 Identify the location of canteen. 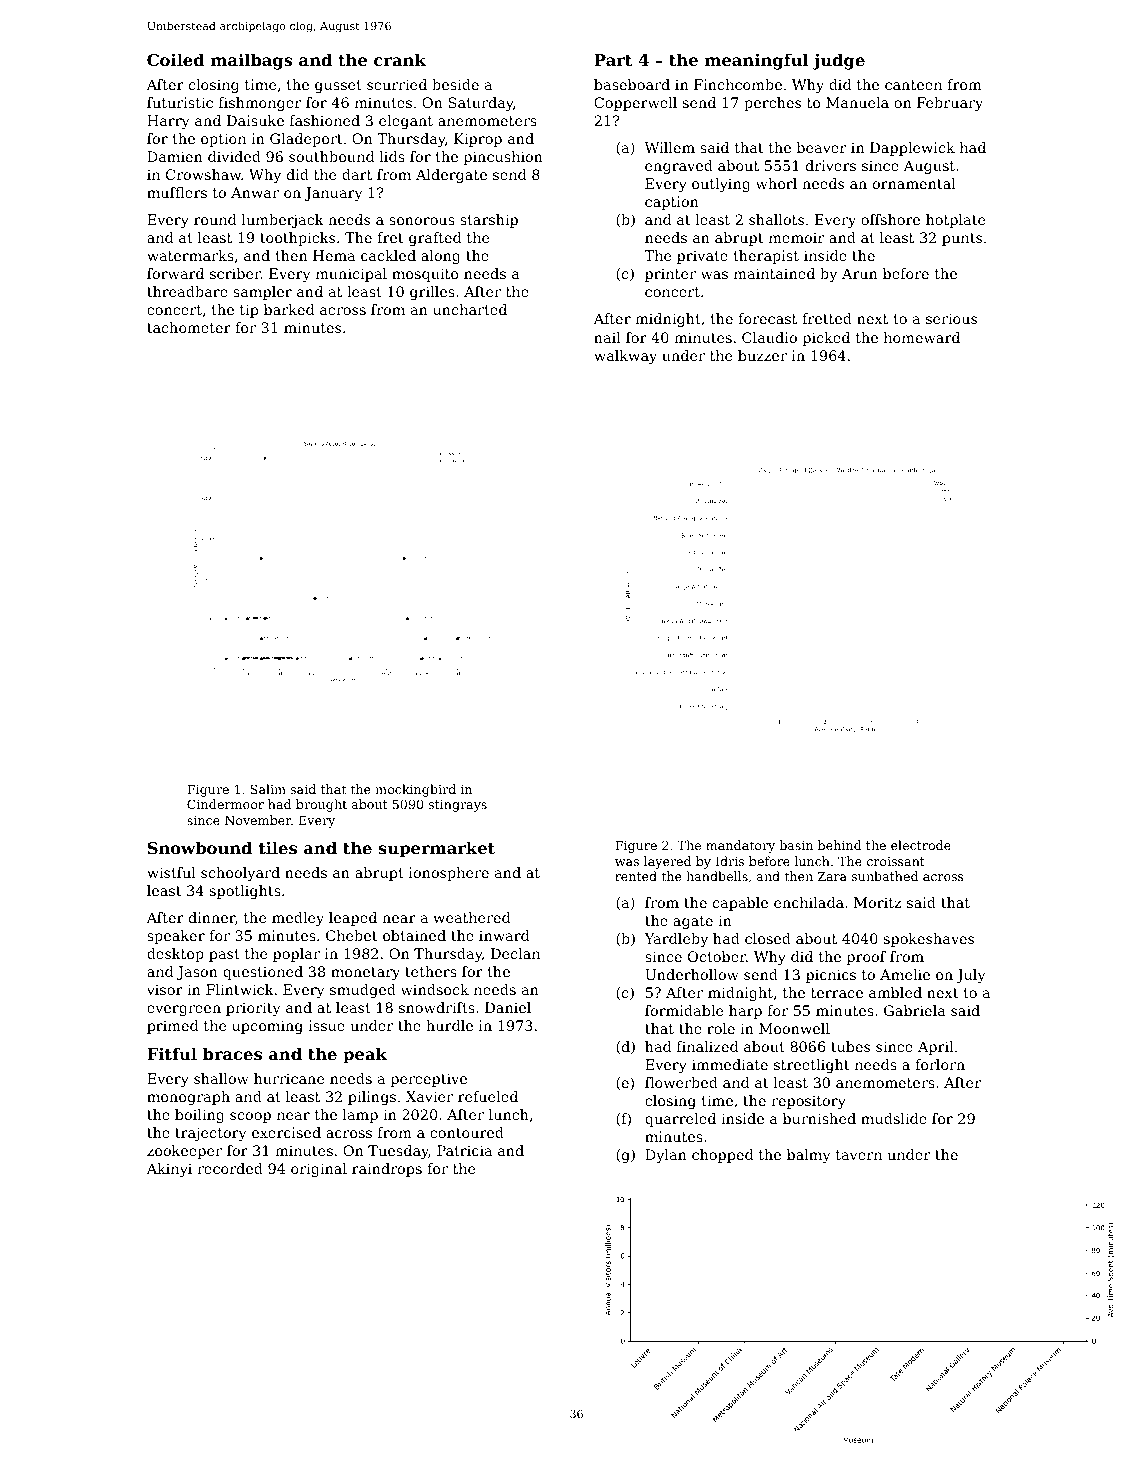
(913, 85).
